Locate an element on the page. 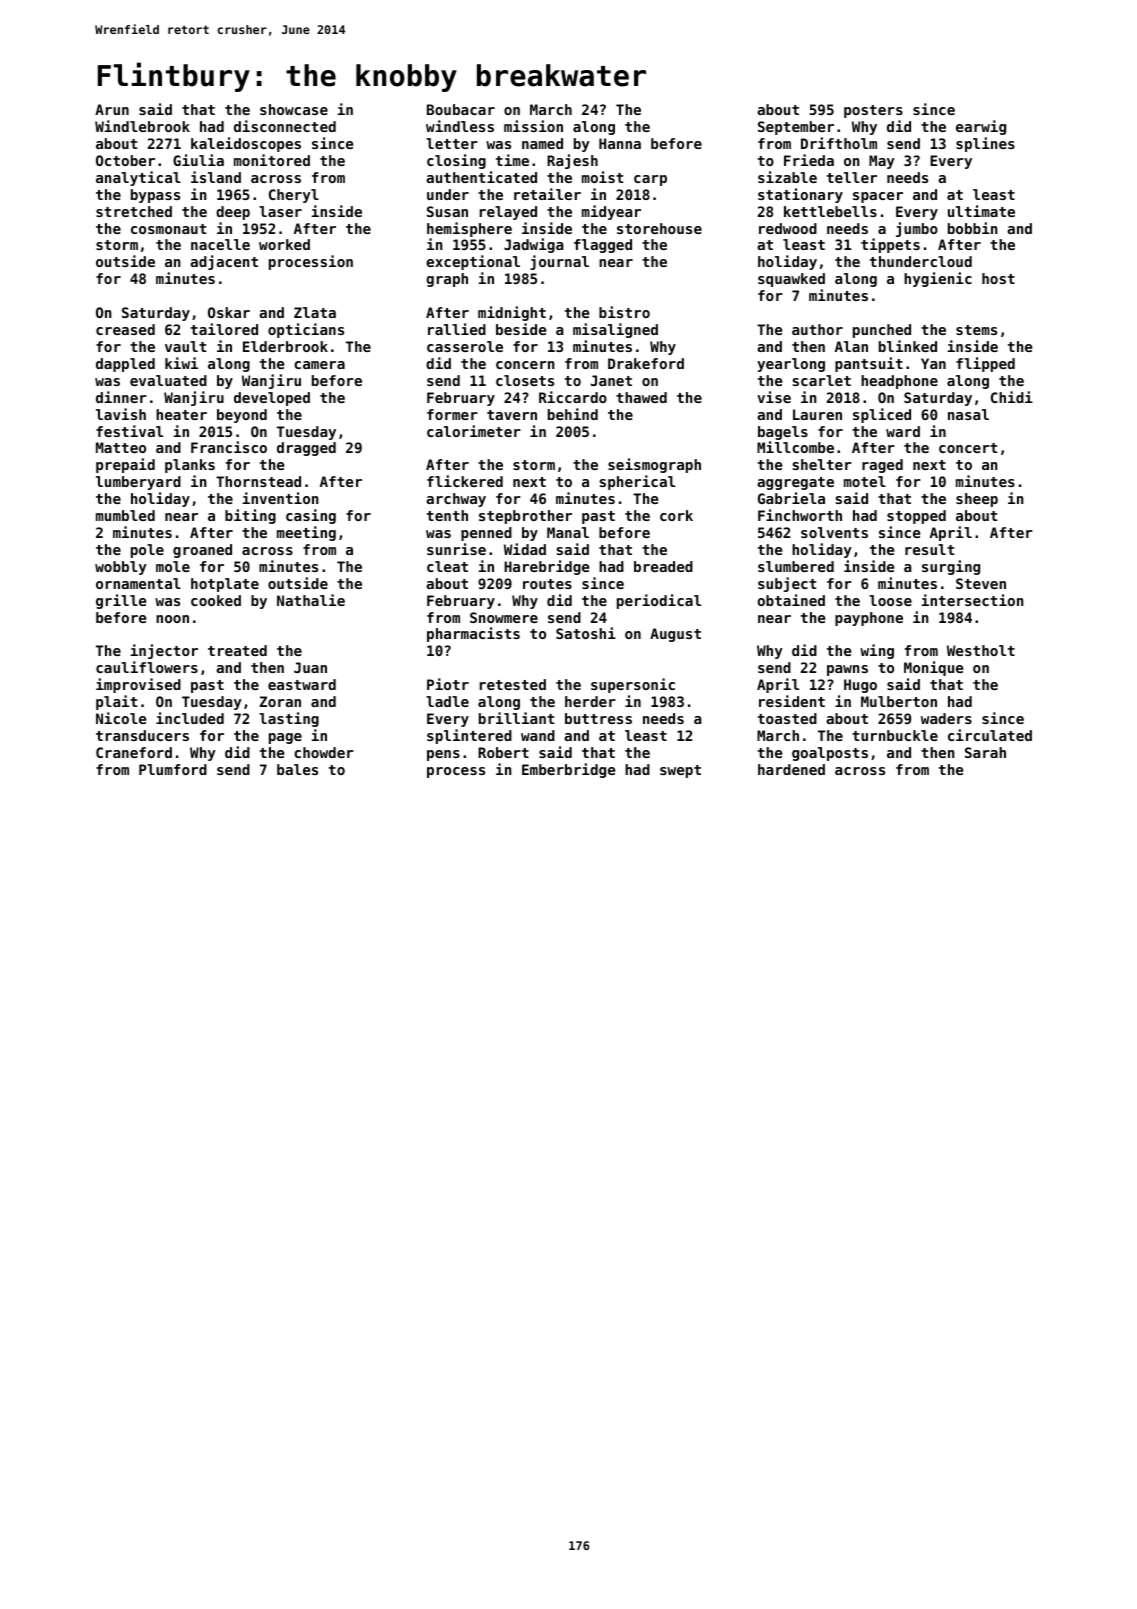 This page has height=1609, width=1137. sheep is located at coordinates (977, 500).
